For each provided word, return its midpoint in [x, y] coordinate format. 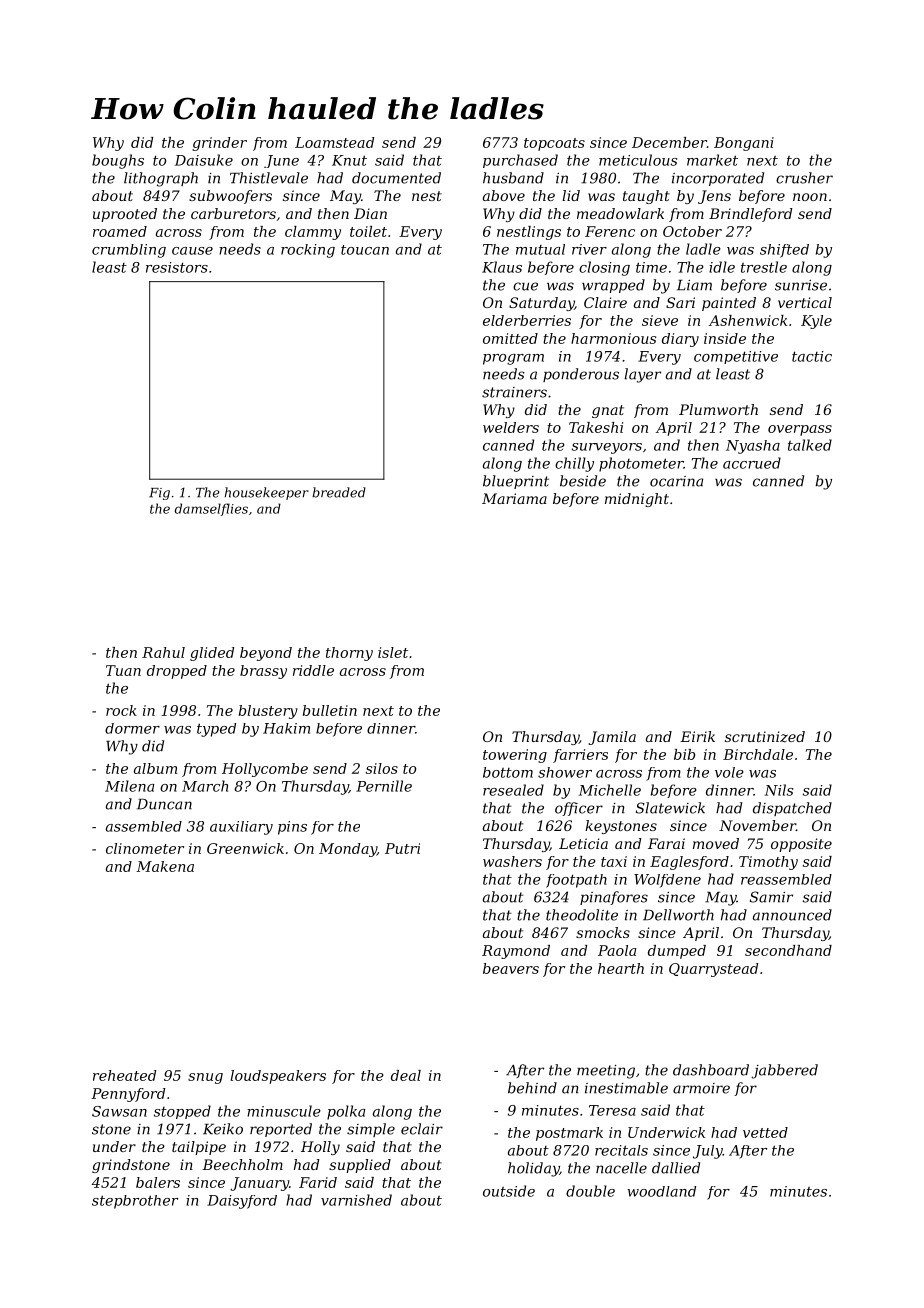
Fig [159, 494]
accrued [752, 463]
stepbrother [135, 1202]
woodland [661, 1191]
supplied [360, 1166]
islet [393, 652]
